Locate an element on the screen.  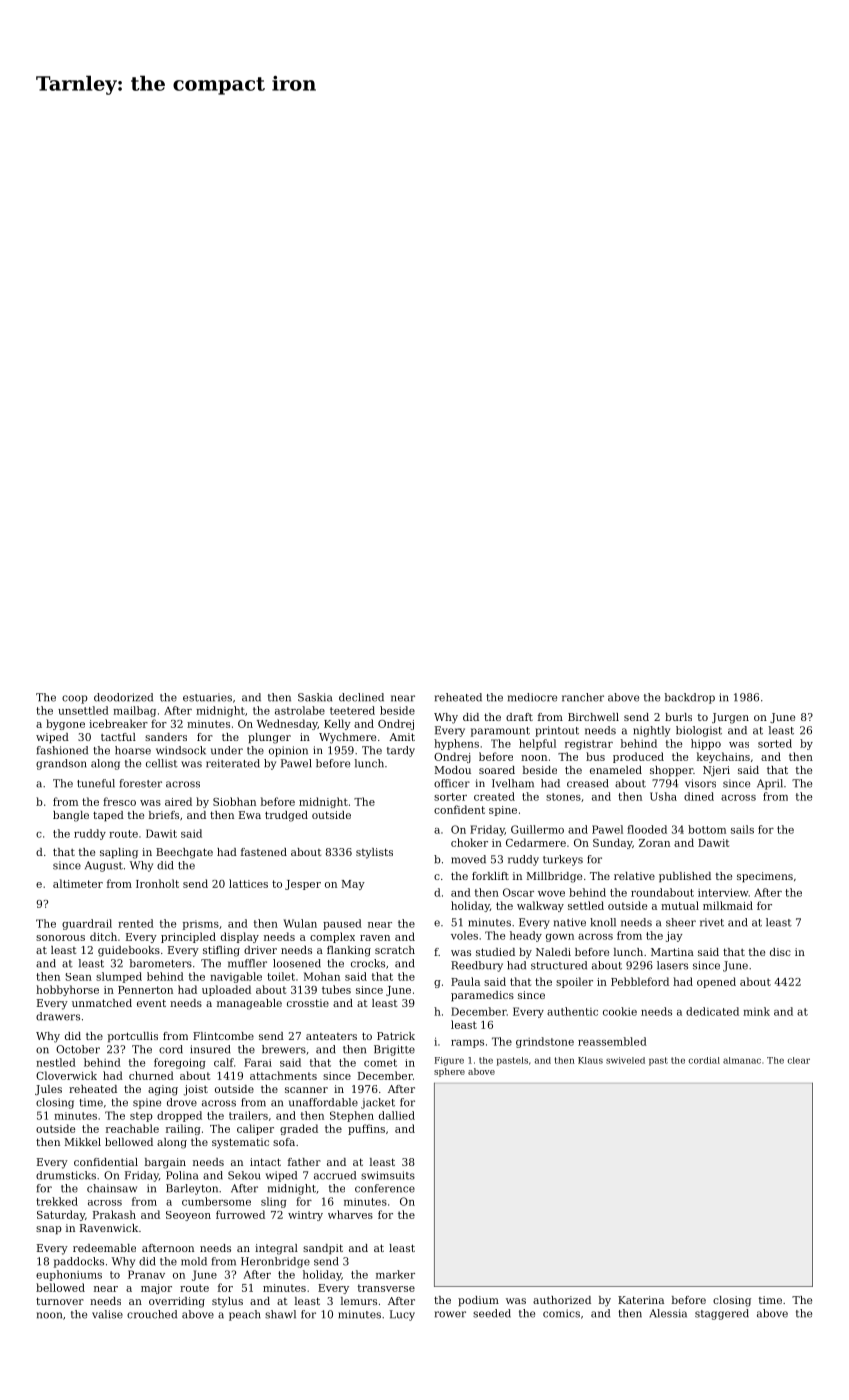
Pennerton is located at coordinates (145, 990).
